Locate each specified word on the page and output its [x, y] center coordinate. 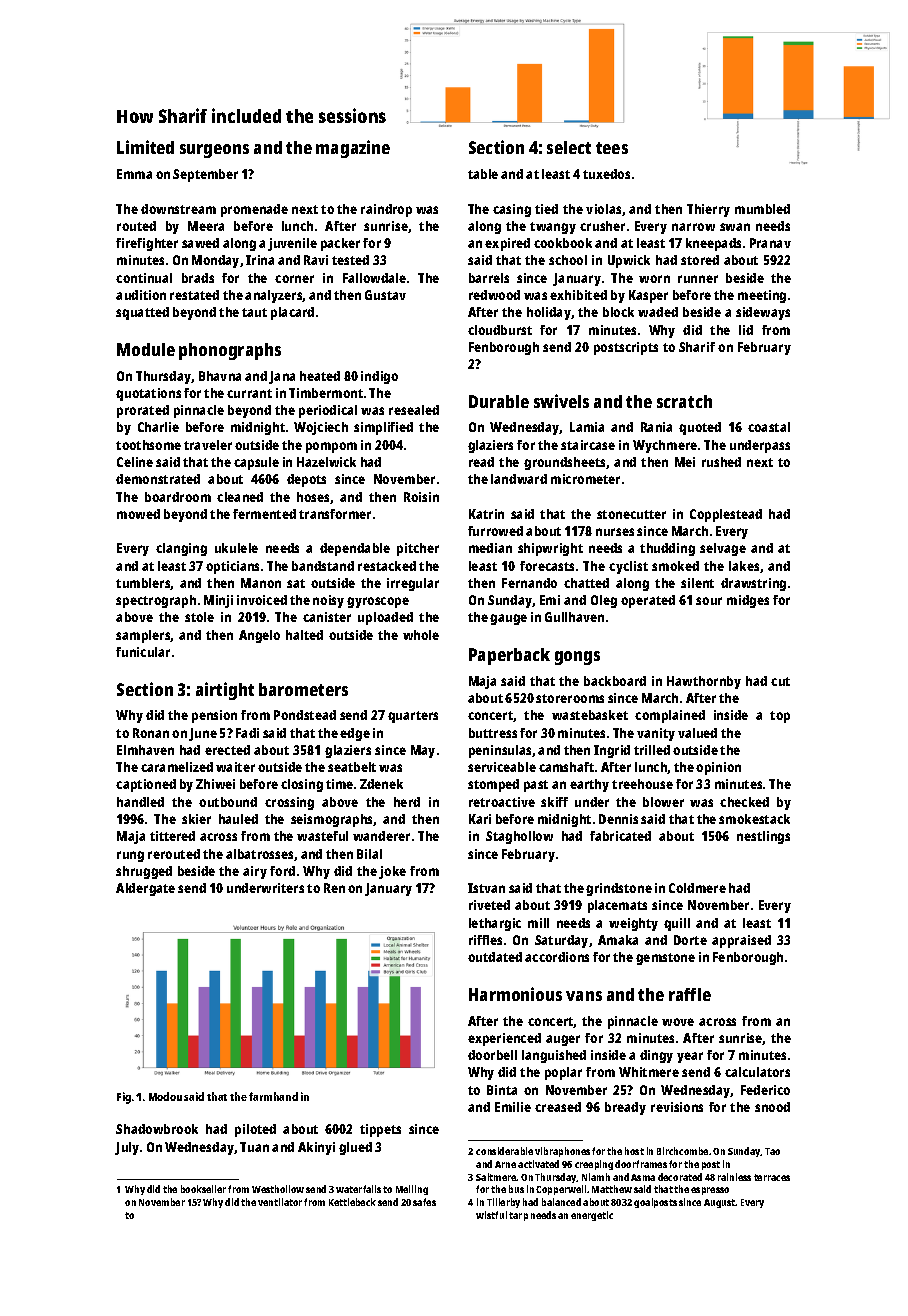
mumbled [762, 209]
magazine [353, 149]
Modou [165, 1096]
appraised [741, 941]
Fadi [247, 733]
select [569, 147]
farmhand [273, 1096]
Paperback [509, 656]
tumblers [143, 584]
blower [663, 802]
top [780, 717]
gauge [508, 619]
